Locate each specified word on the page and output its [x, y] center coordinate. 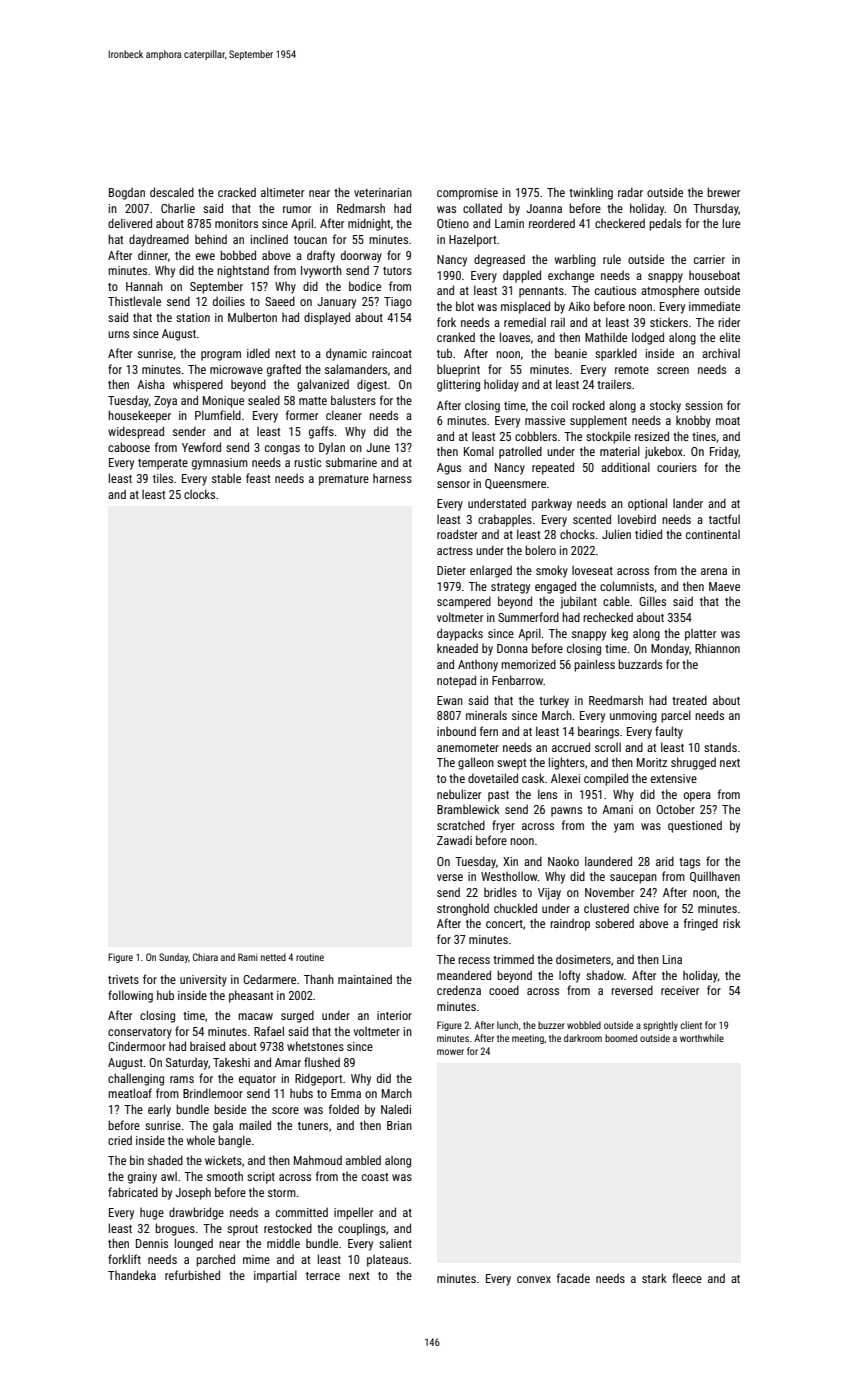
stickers [669, 322]
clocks [199, 494]
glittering [458, 385]
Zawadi [454, 840]
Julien [616, 534]
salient [395, 1243]
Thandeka [132, 1275]
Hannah [144, 286]
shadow [605, 975]
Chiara [205, 957]
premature [344, 480]
